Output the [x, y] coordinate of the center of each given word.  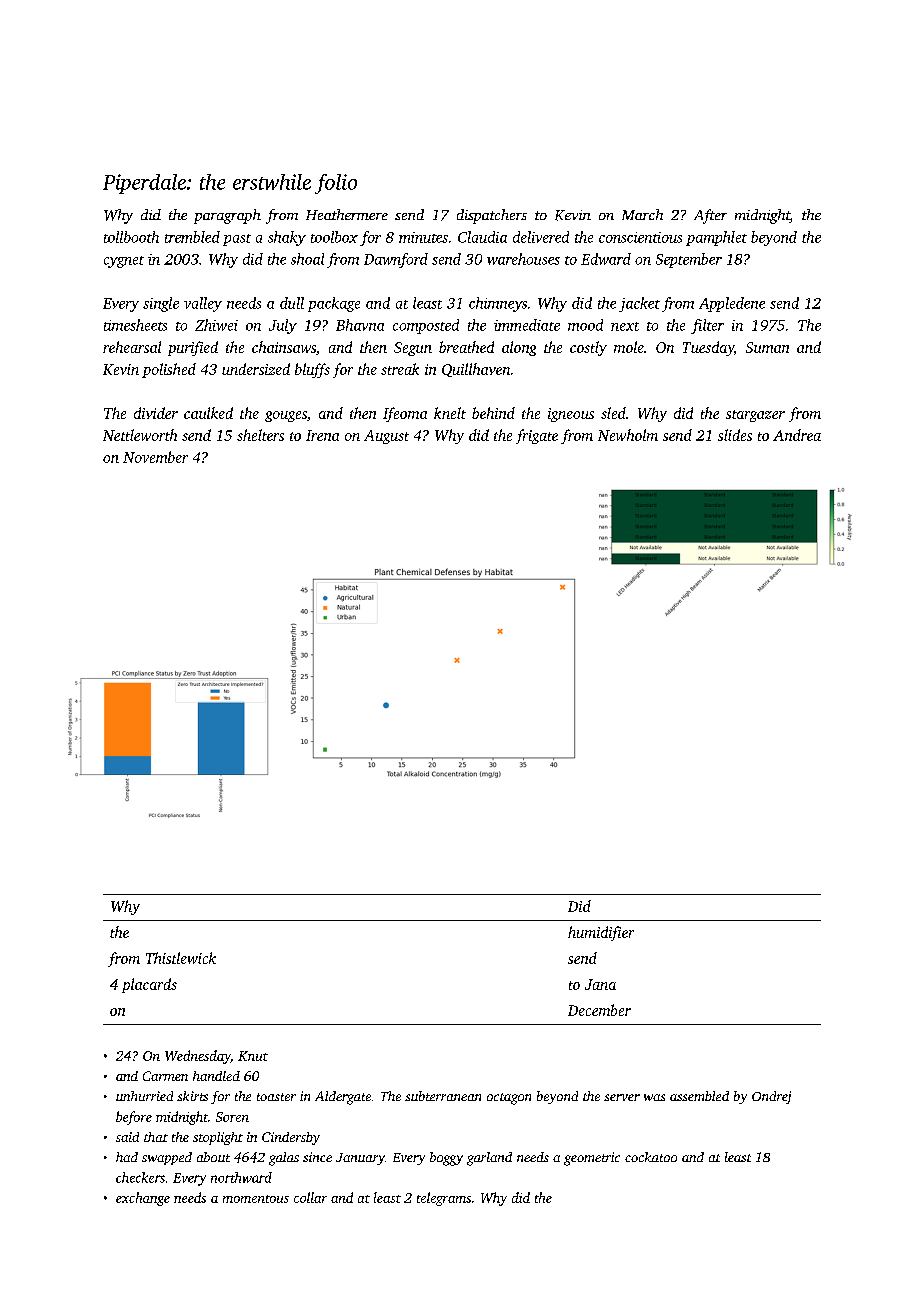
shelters [260, 435]
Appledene [732, 304]
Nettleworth [140, 435]
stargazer [755, 416]
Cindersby [291, 1138]
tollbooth [131, 237]
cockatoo [651, 1157]
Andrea [797, 435]
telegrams [444, 1199]
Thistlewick [181, 958]
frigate [537, 436]
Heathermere [347, 214]
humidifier [601, 933]
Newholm [628, 435]
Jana [600, 984]
